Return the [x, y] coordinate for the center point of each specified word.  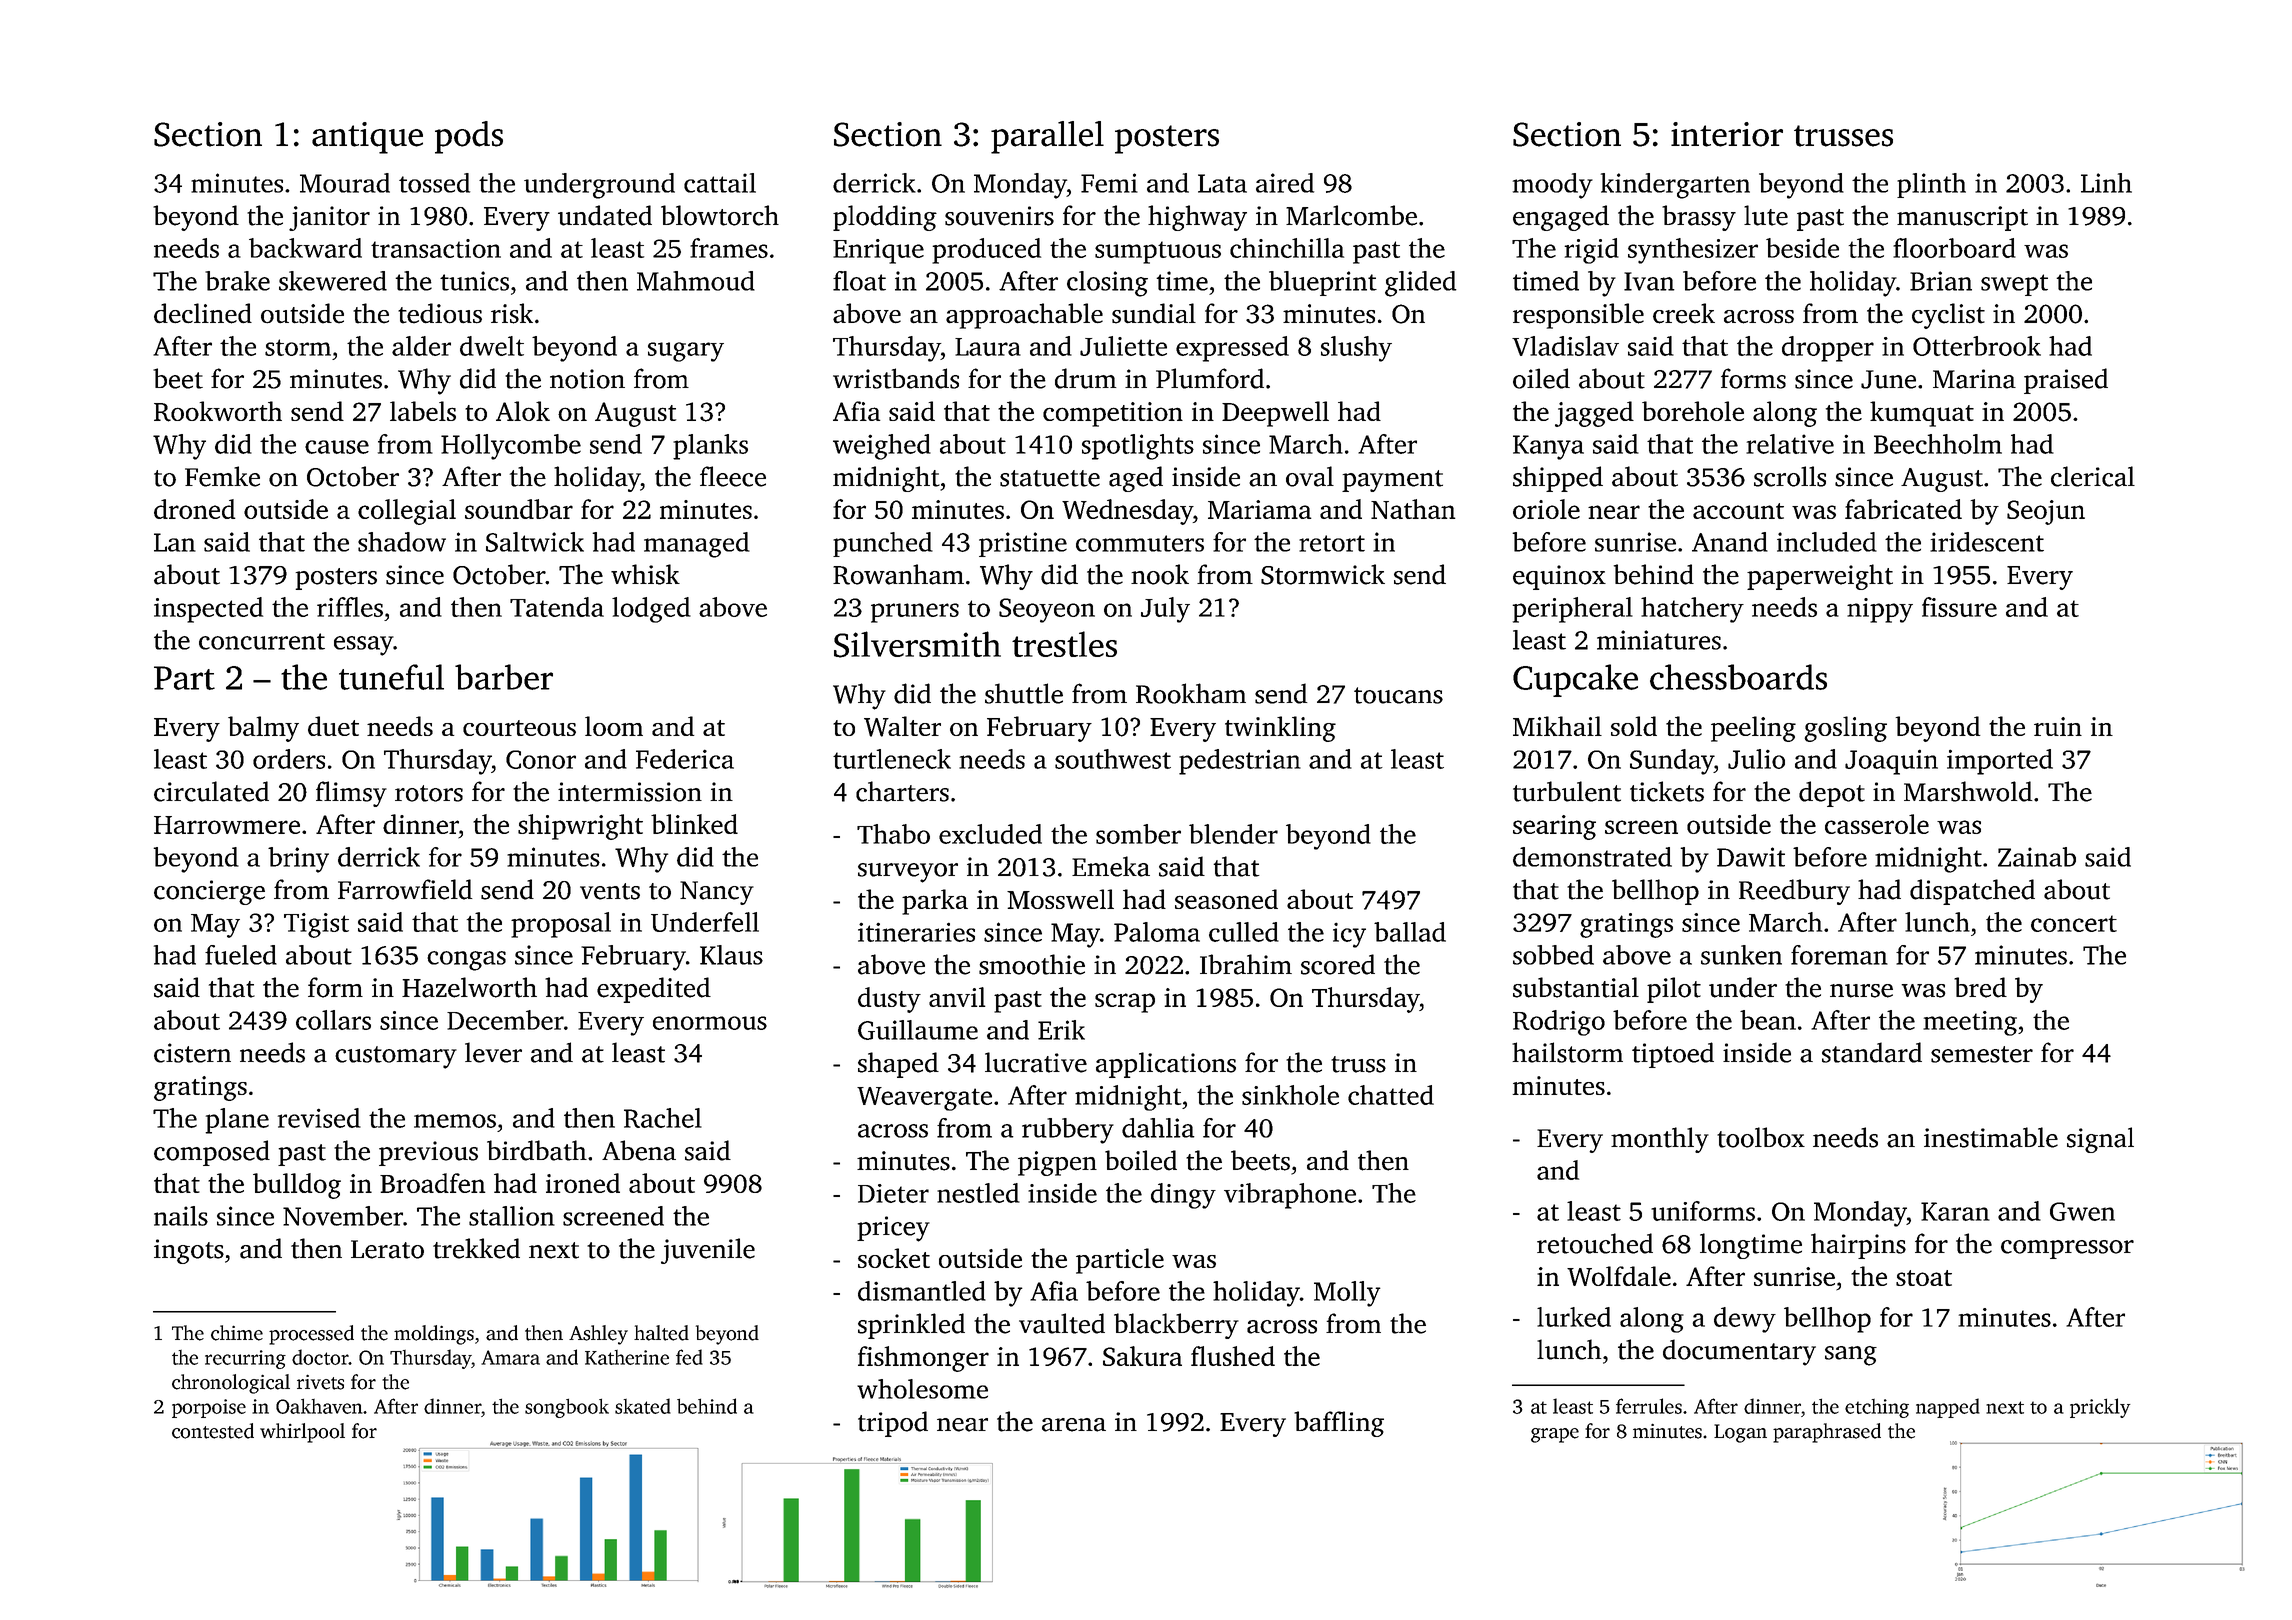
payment [1392, 481]
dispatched [1972, 892]
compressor [2067, 1249]
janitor [329, 218]
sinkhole [1290, 1095]
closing [1107, 284]
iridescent [1987, 542]
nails [181, 1216]
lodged [651, 610]
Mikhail [1557, 726]
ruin [2058, 726]
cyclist [1948, 316]
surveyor [908, 873]
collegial [407, 512]
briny [298, 860]
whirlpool [302, 1433]
